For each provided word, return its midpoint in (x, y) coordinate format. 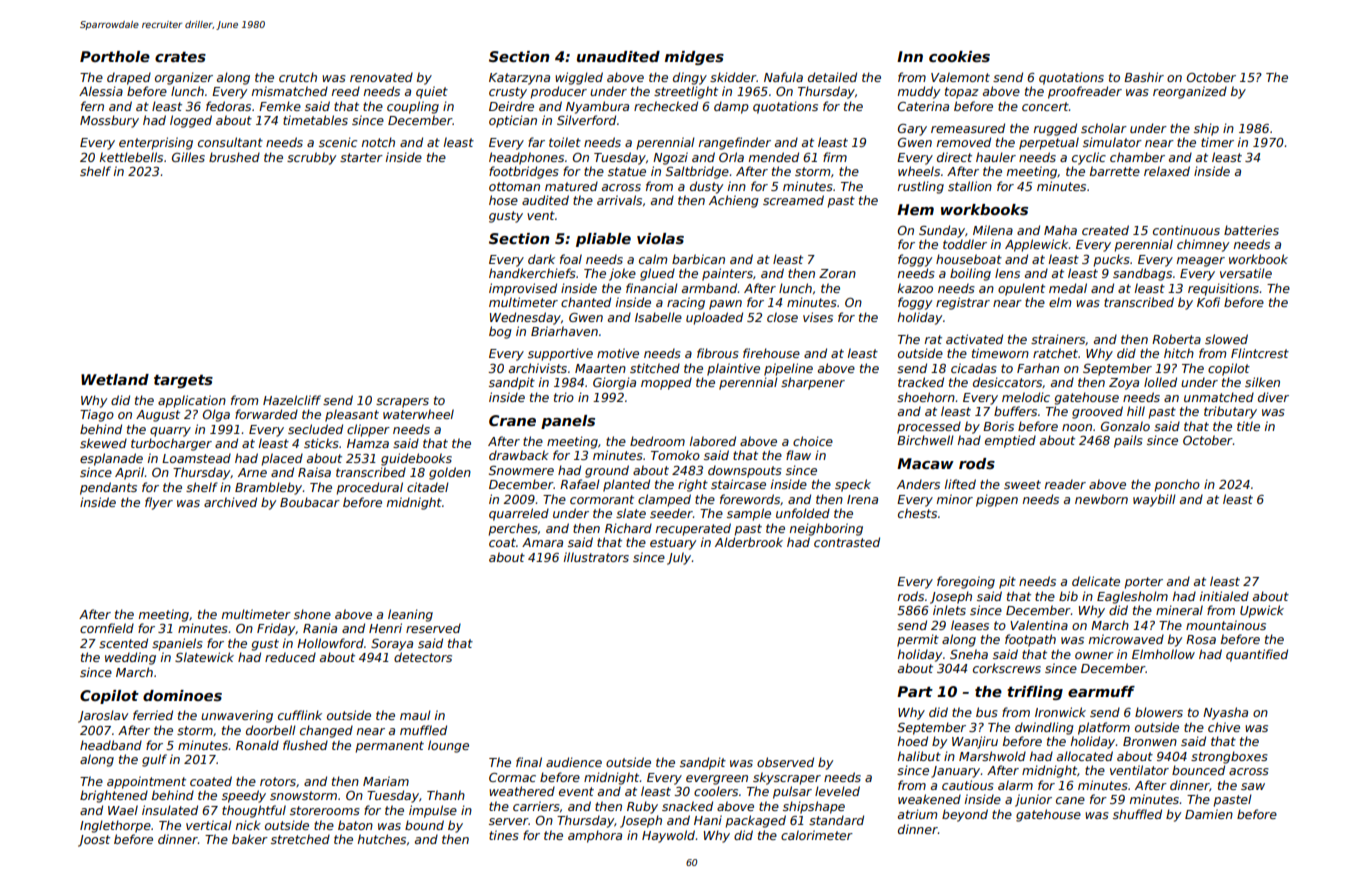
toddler (965, 244)
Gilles (188, 157)
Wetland (115, 379)
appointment (146, 782)
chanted (586, 302)
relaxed (1167, 171)
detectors (423, 657)
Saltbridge (697, 172)
